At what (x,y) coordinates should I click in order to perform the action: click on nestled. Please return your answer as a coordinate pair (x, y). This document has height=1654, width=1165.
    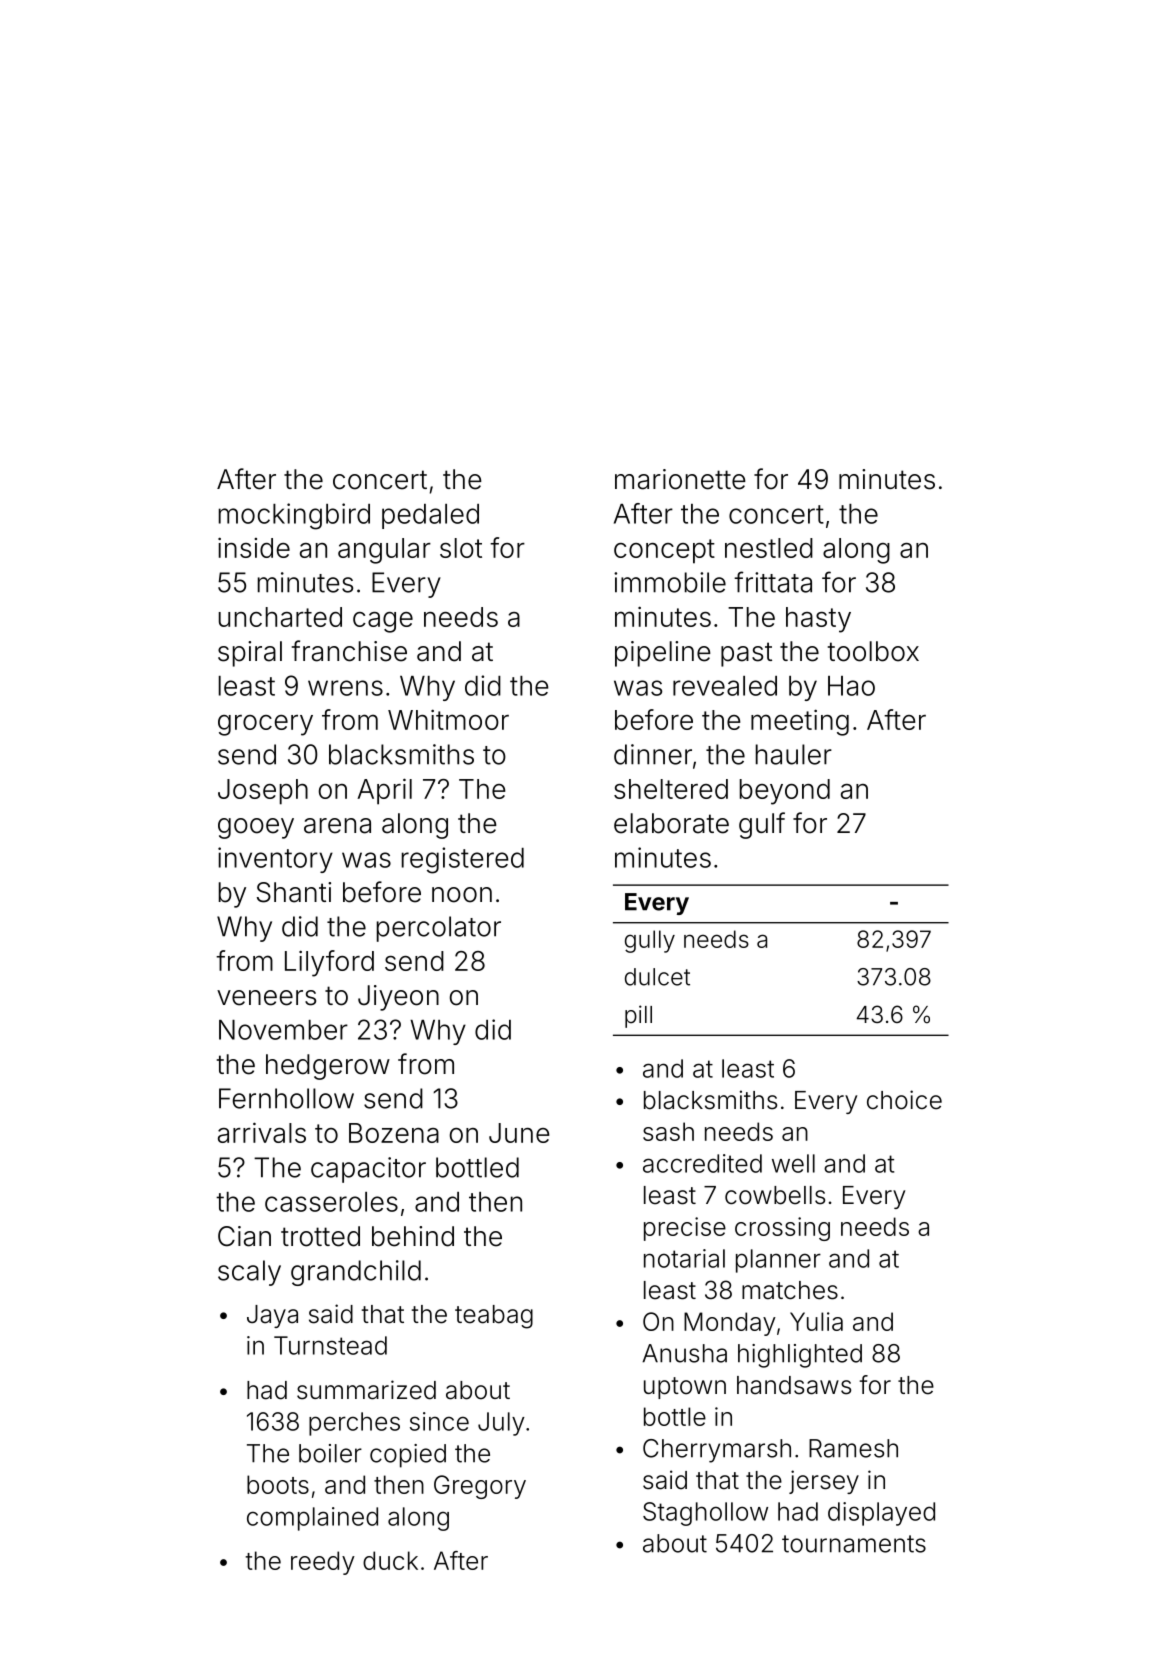
    Looking at the image, I should click on (769, 548).
